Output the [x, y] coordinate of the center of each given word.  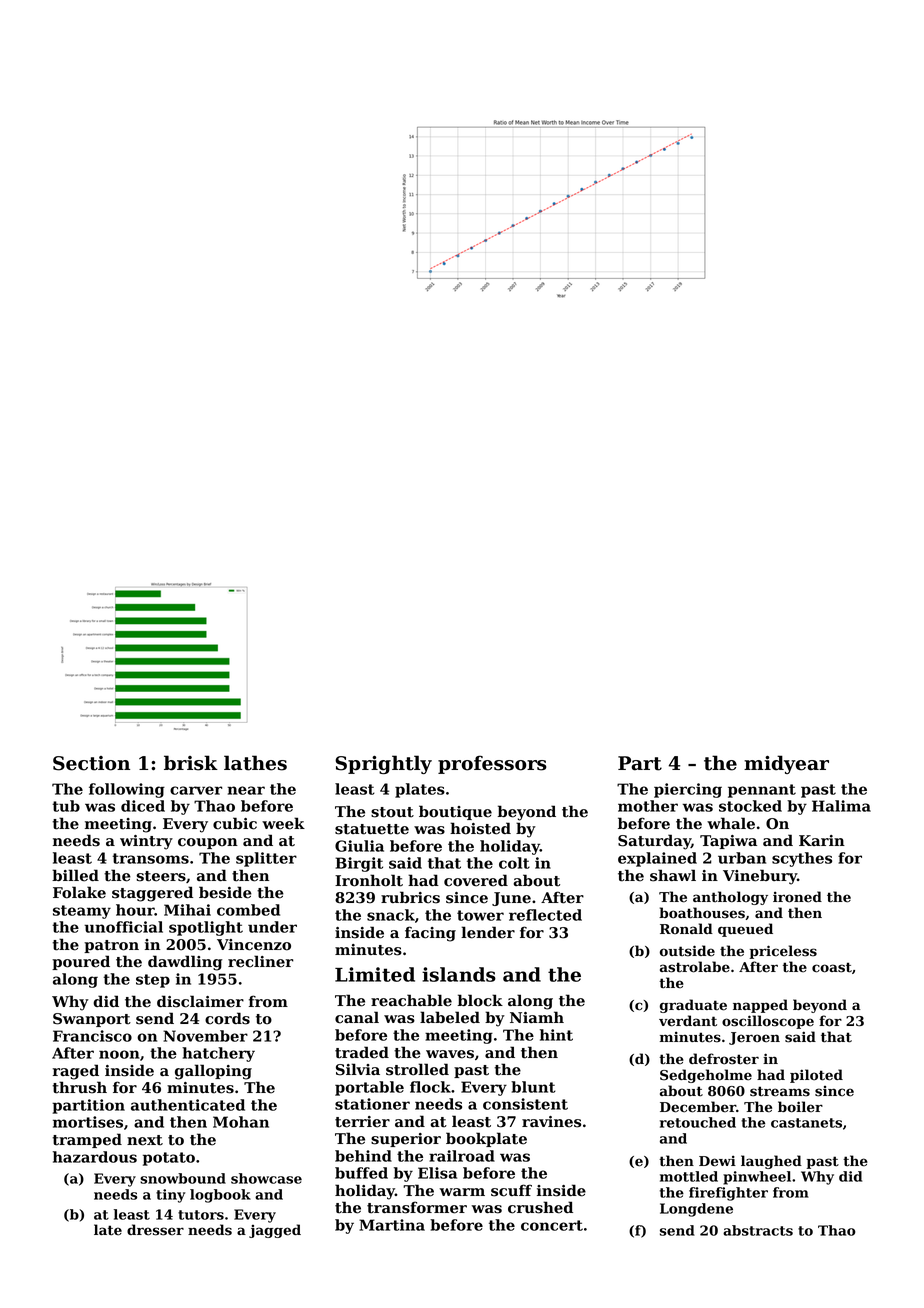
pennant [762, 791]
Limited [375, 974]
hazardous [95, 1157]
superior [406, 1140]
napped [760, 1006]
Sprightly [383, 764]
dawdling [185, 963]
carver [196, 790]
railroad [462, 1156]
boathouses [702, 913]
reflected [545, 915]
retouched [698, 1122]
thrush [80, 1087]
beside [225, 892]
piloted [816, 1076]
